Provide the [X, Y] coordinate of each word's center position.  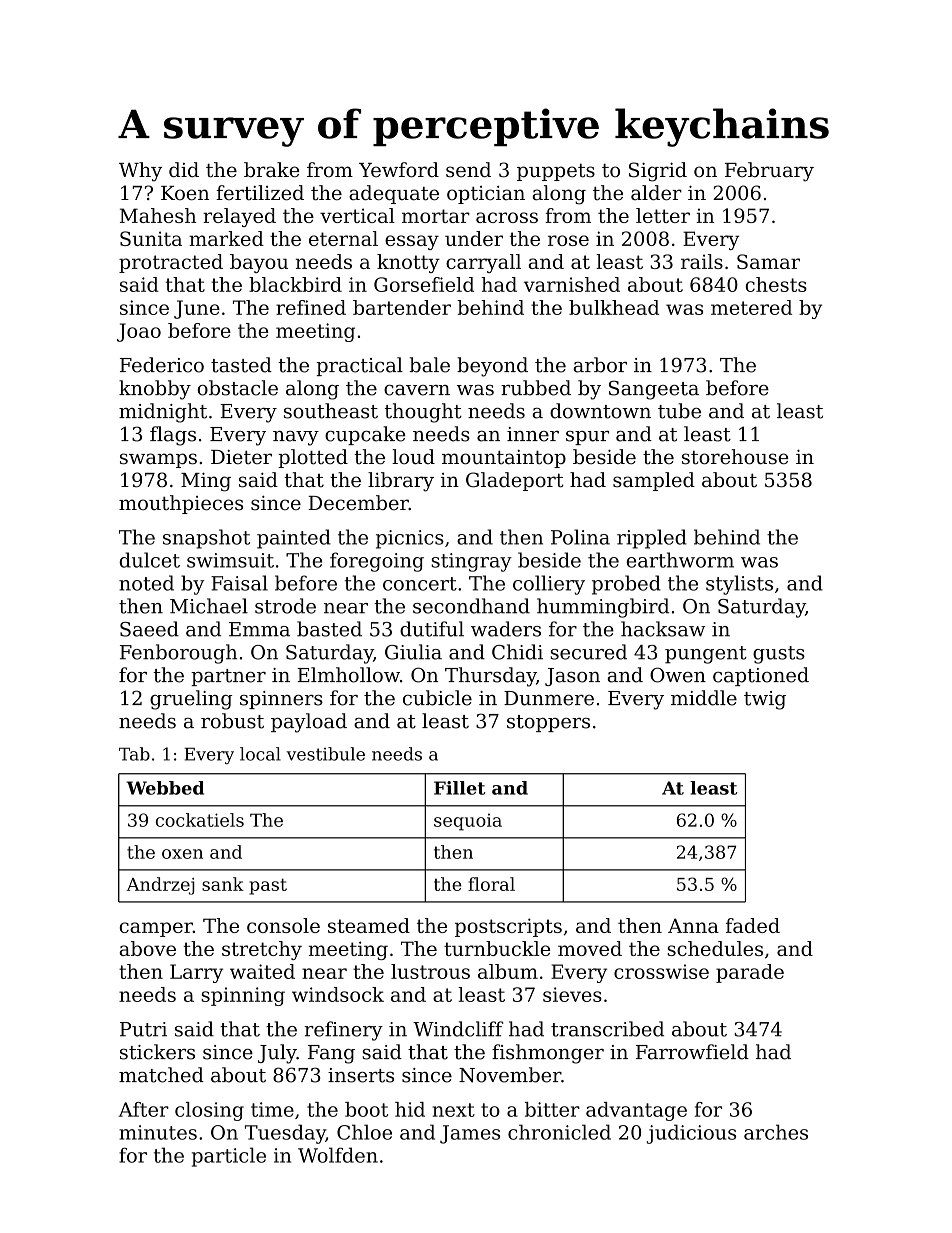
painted [294, 539]
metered [751, 307]
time [272, 1109]
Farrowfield [692, 1052]
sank [223, 884]
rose [568, 240]
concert [420, 584]
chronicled [559, 1132]
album [508, 971]
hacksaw [663, 629]
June [197, 309]
